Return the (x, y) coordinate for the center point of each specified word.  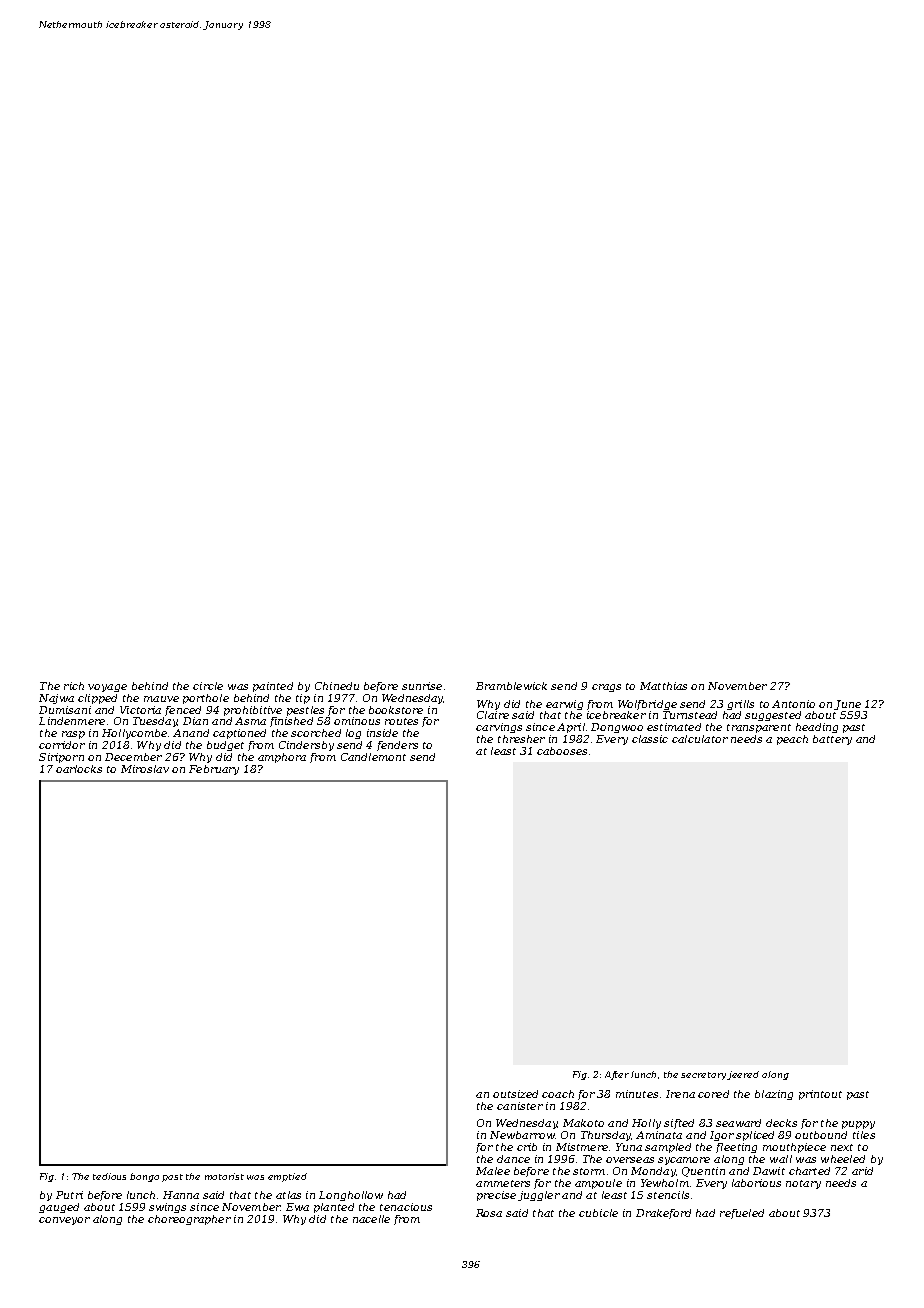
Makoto (583, 1123)
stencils (668, 1195)
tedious (109, 1176)
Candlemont (373, 757)
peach (792, 740)
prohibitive (253, 711)
